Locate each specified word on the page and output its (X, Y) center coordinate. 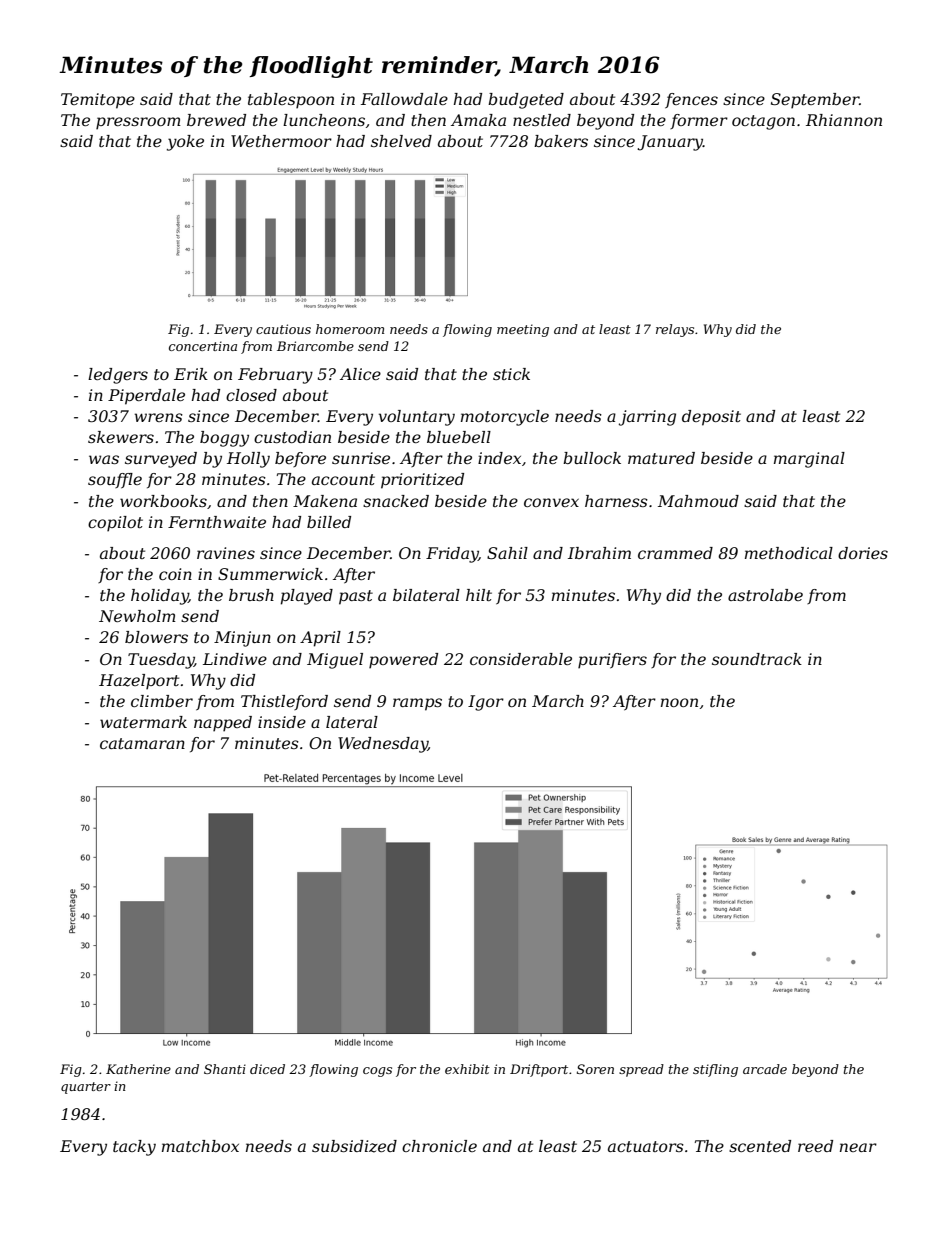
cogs (377, 1072)
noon (679, 702)
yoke (185, 143)
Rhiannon (844, 120)
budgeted (526, 101)
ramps (417, 704)
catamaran (142, 743)
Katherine (138, 1069)
